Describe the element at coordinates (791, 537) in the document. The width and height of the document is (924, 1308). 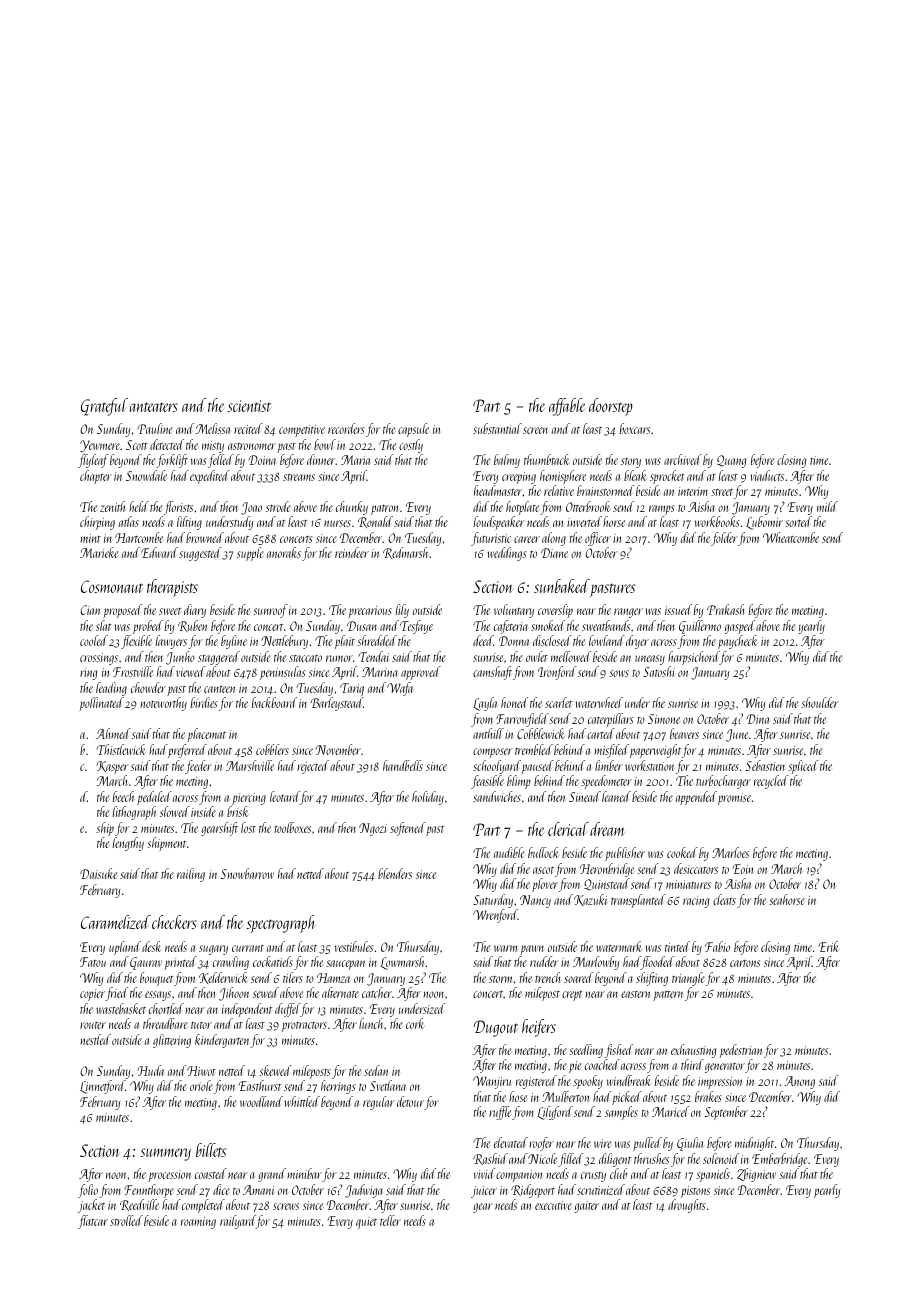
I see `Wheatcombe` at that location.
